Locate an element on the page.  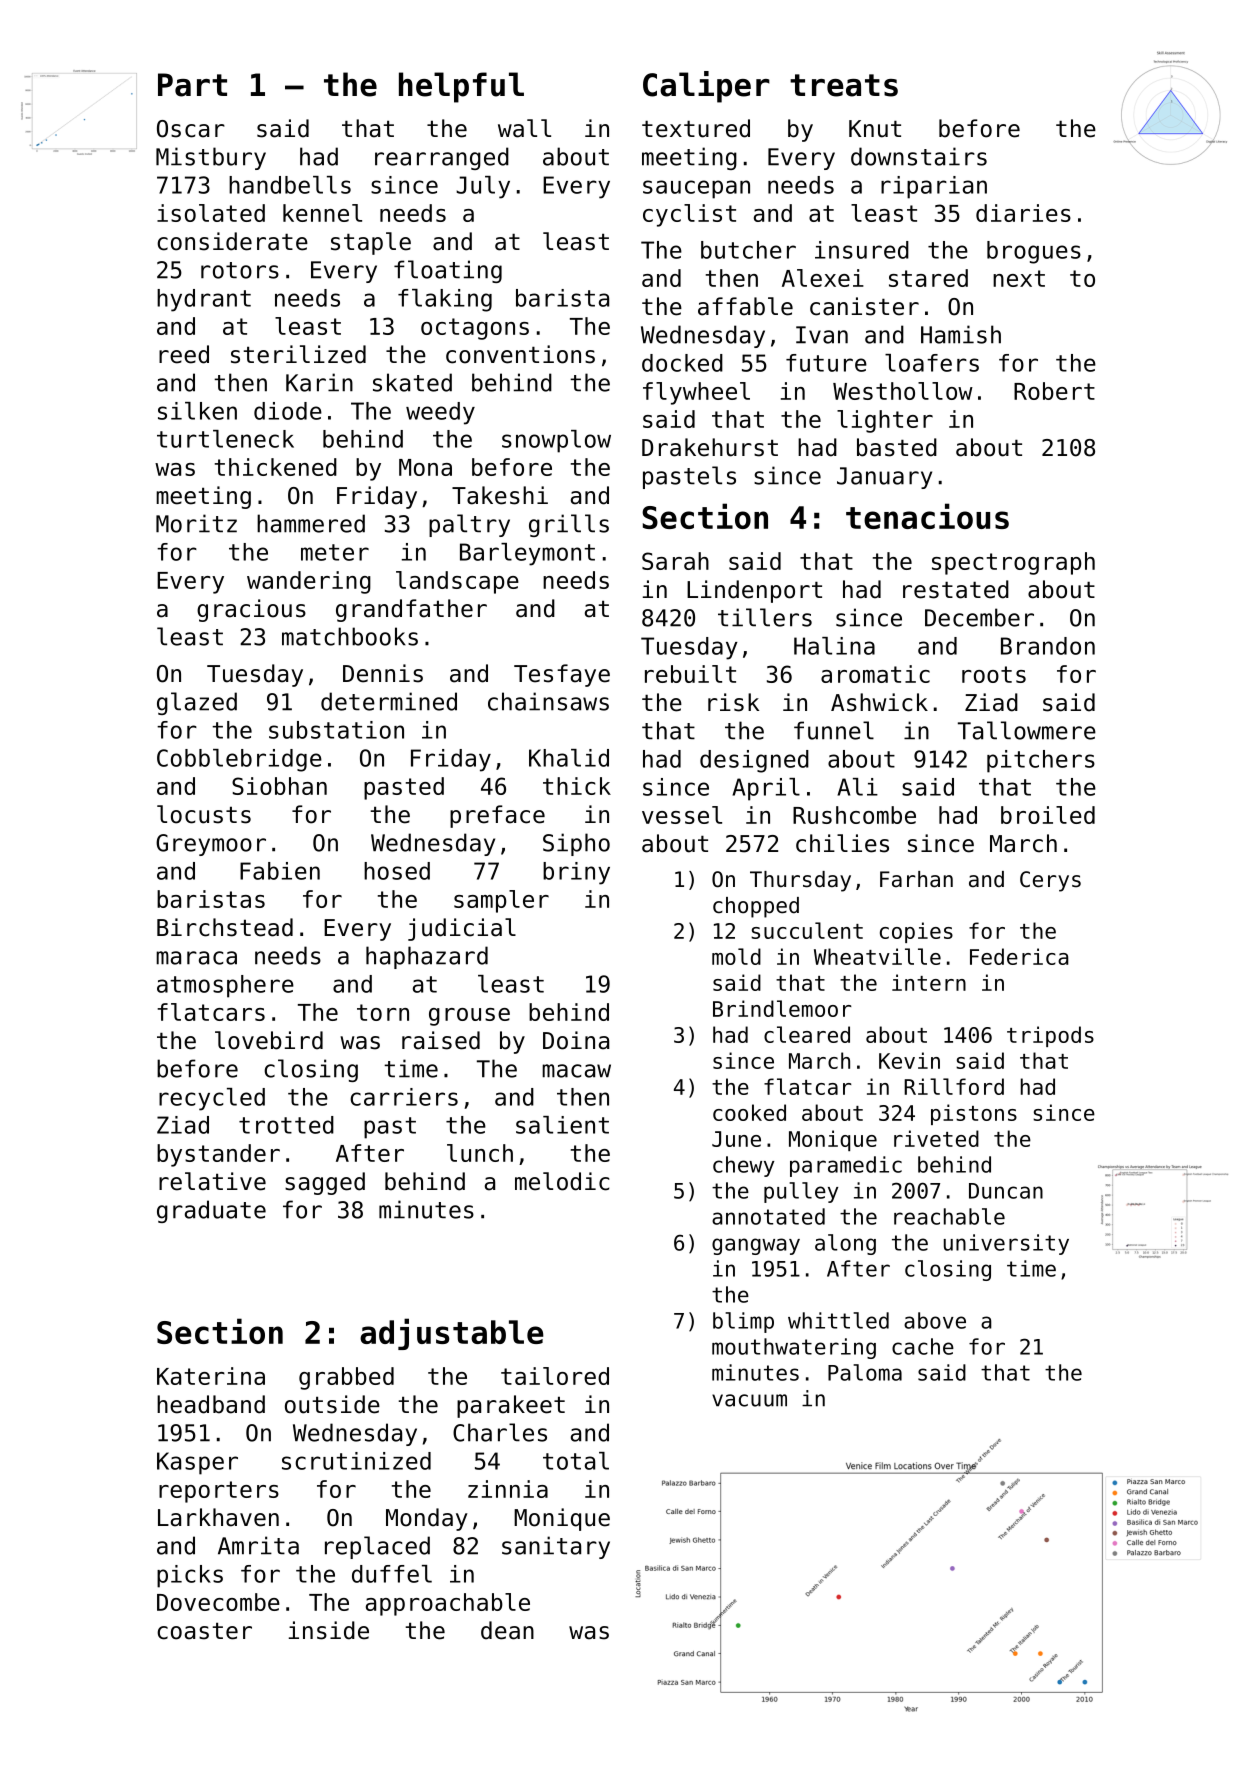
risk is located at coordinates (733, 702).
